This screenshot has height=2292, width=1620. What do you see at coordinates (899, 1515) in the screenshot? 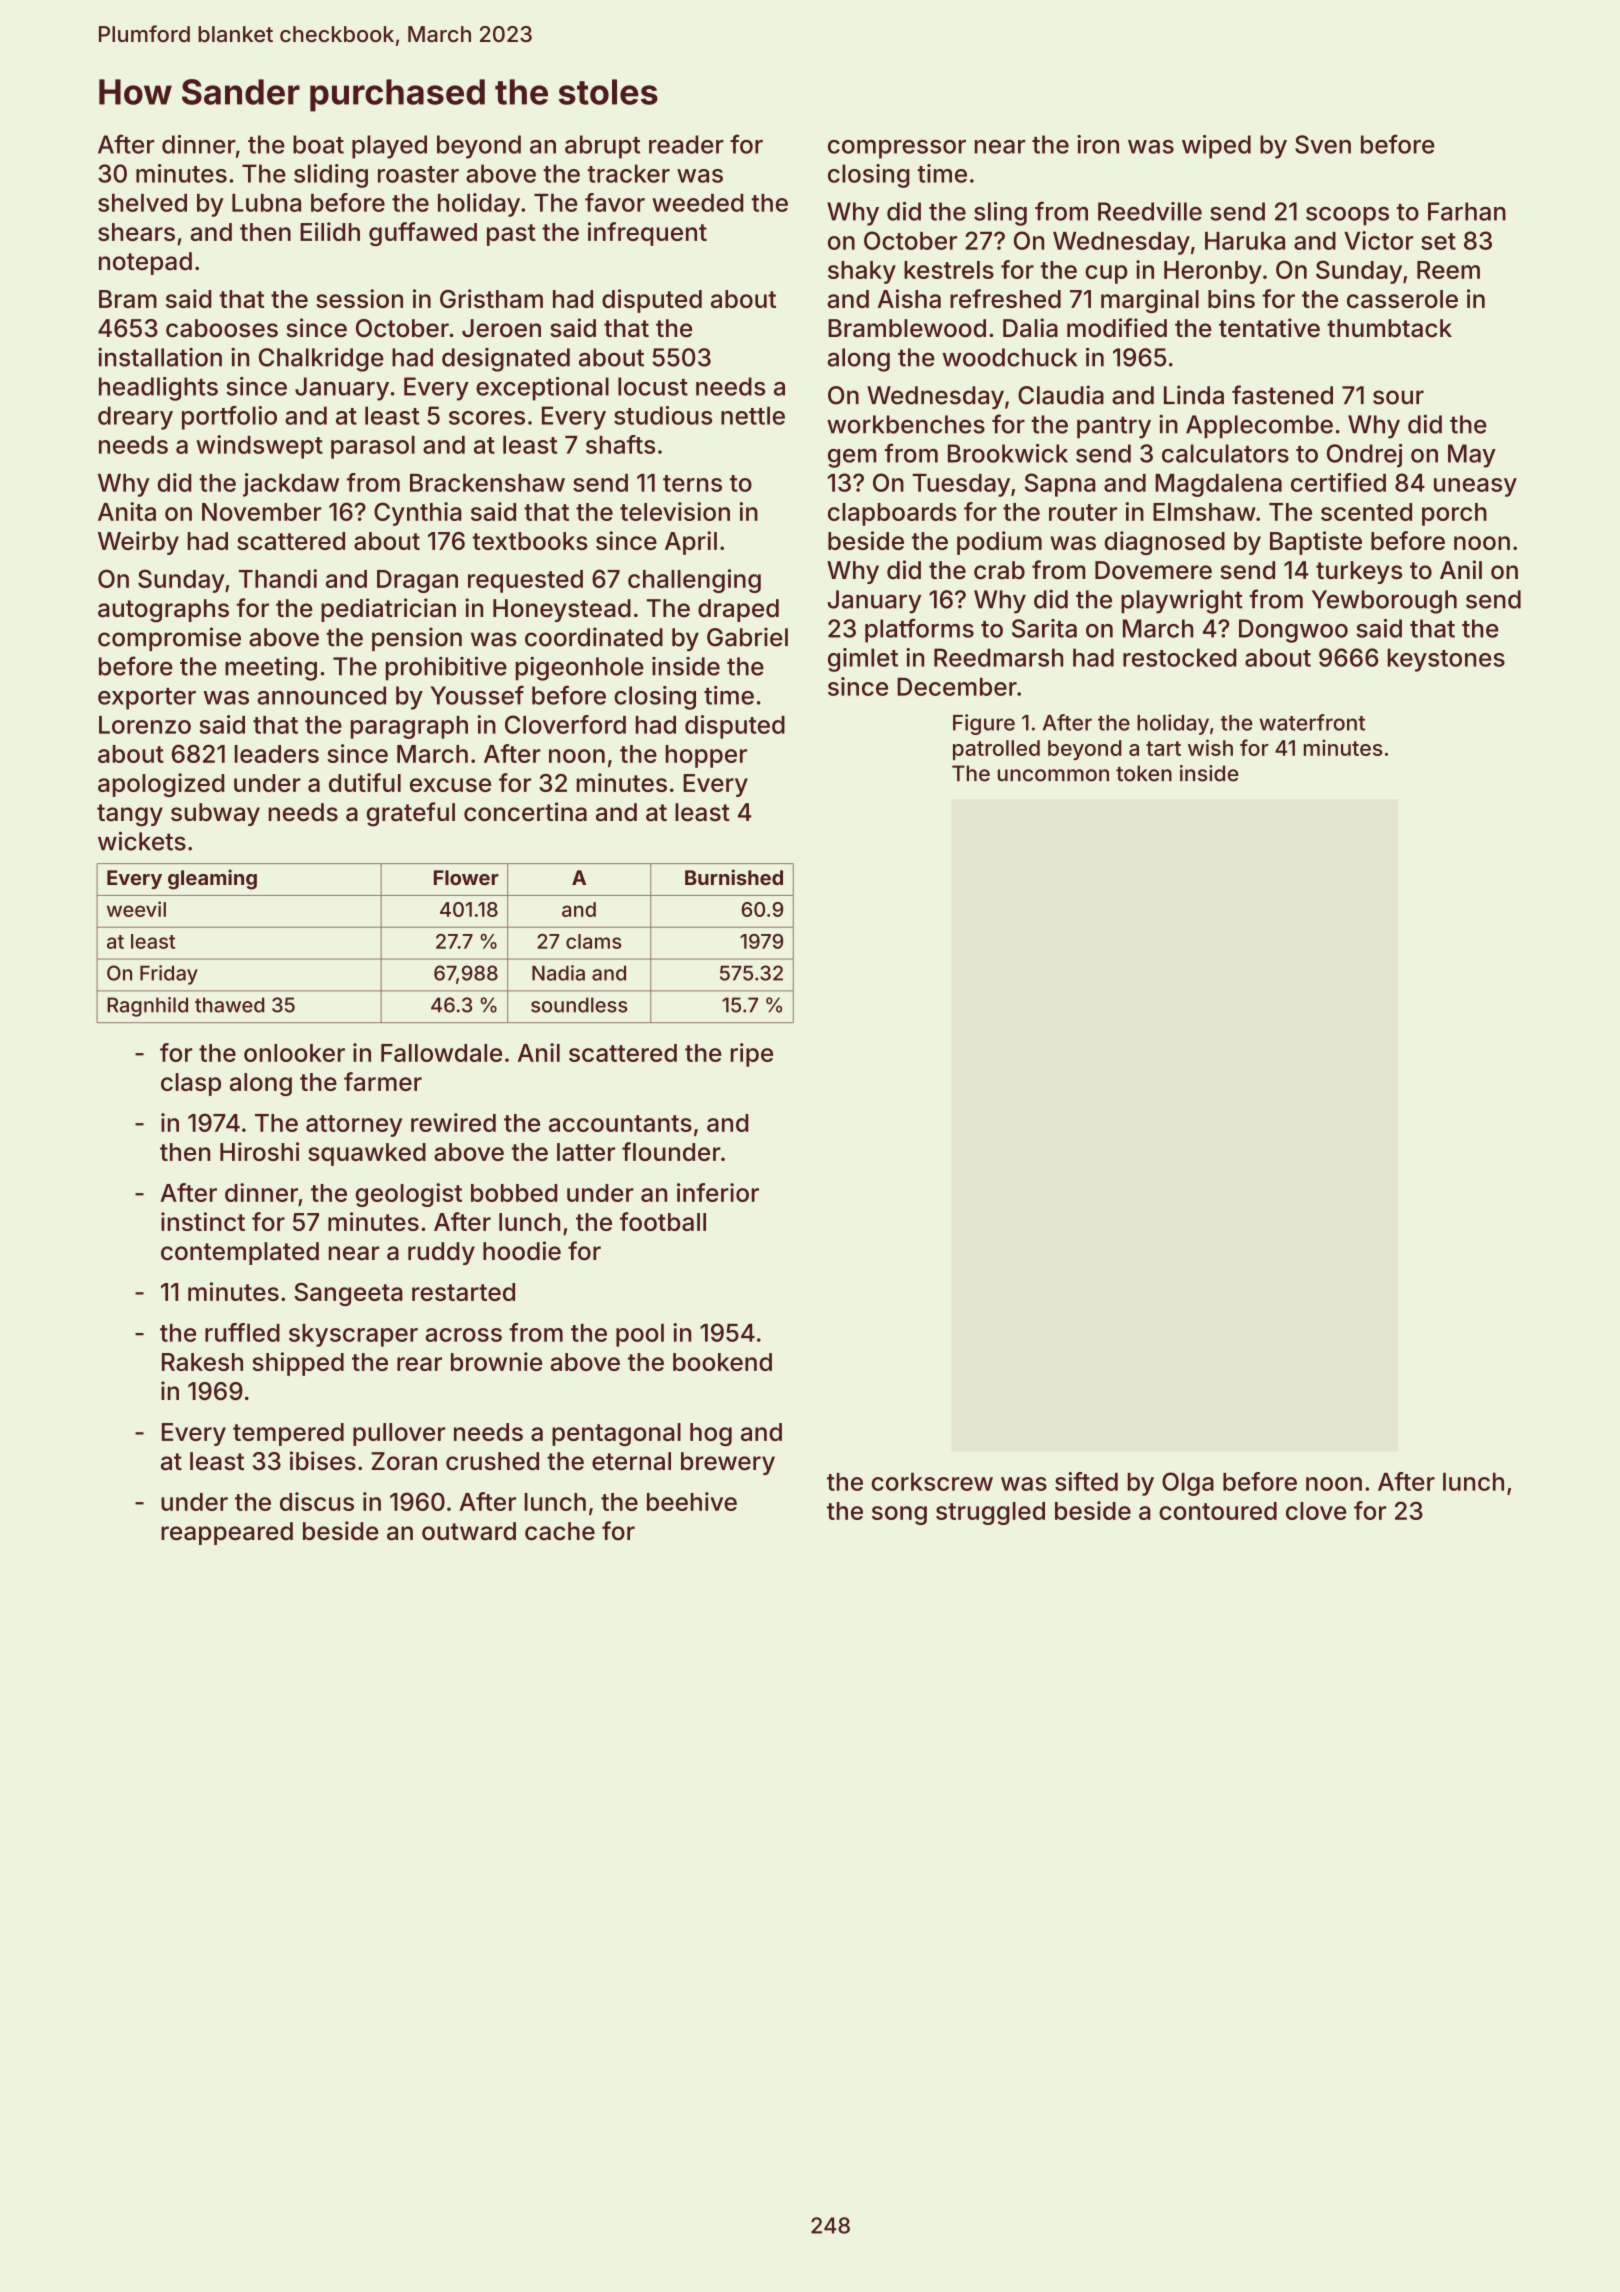
I see `song` at bounding box center [899, 1515].
